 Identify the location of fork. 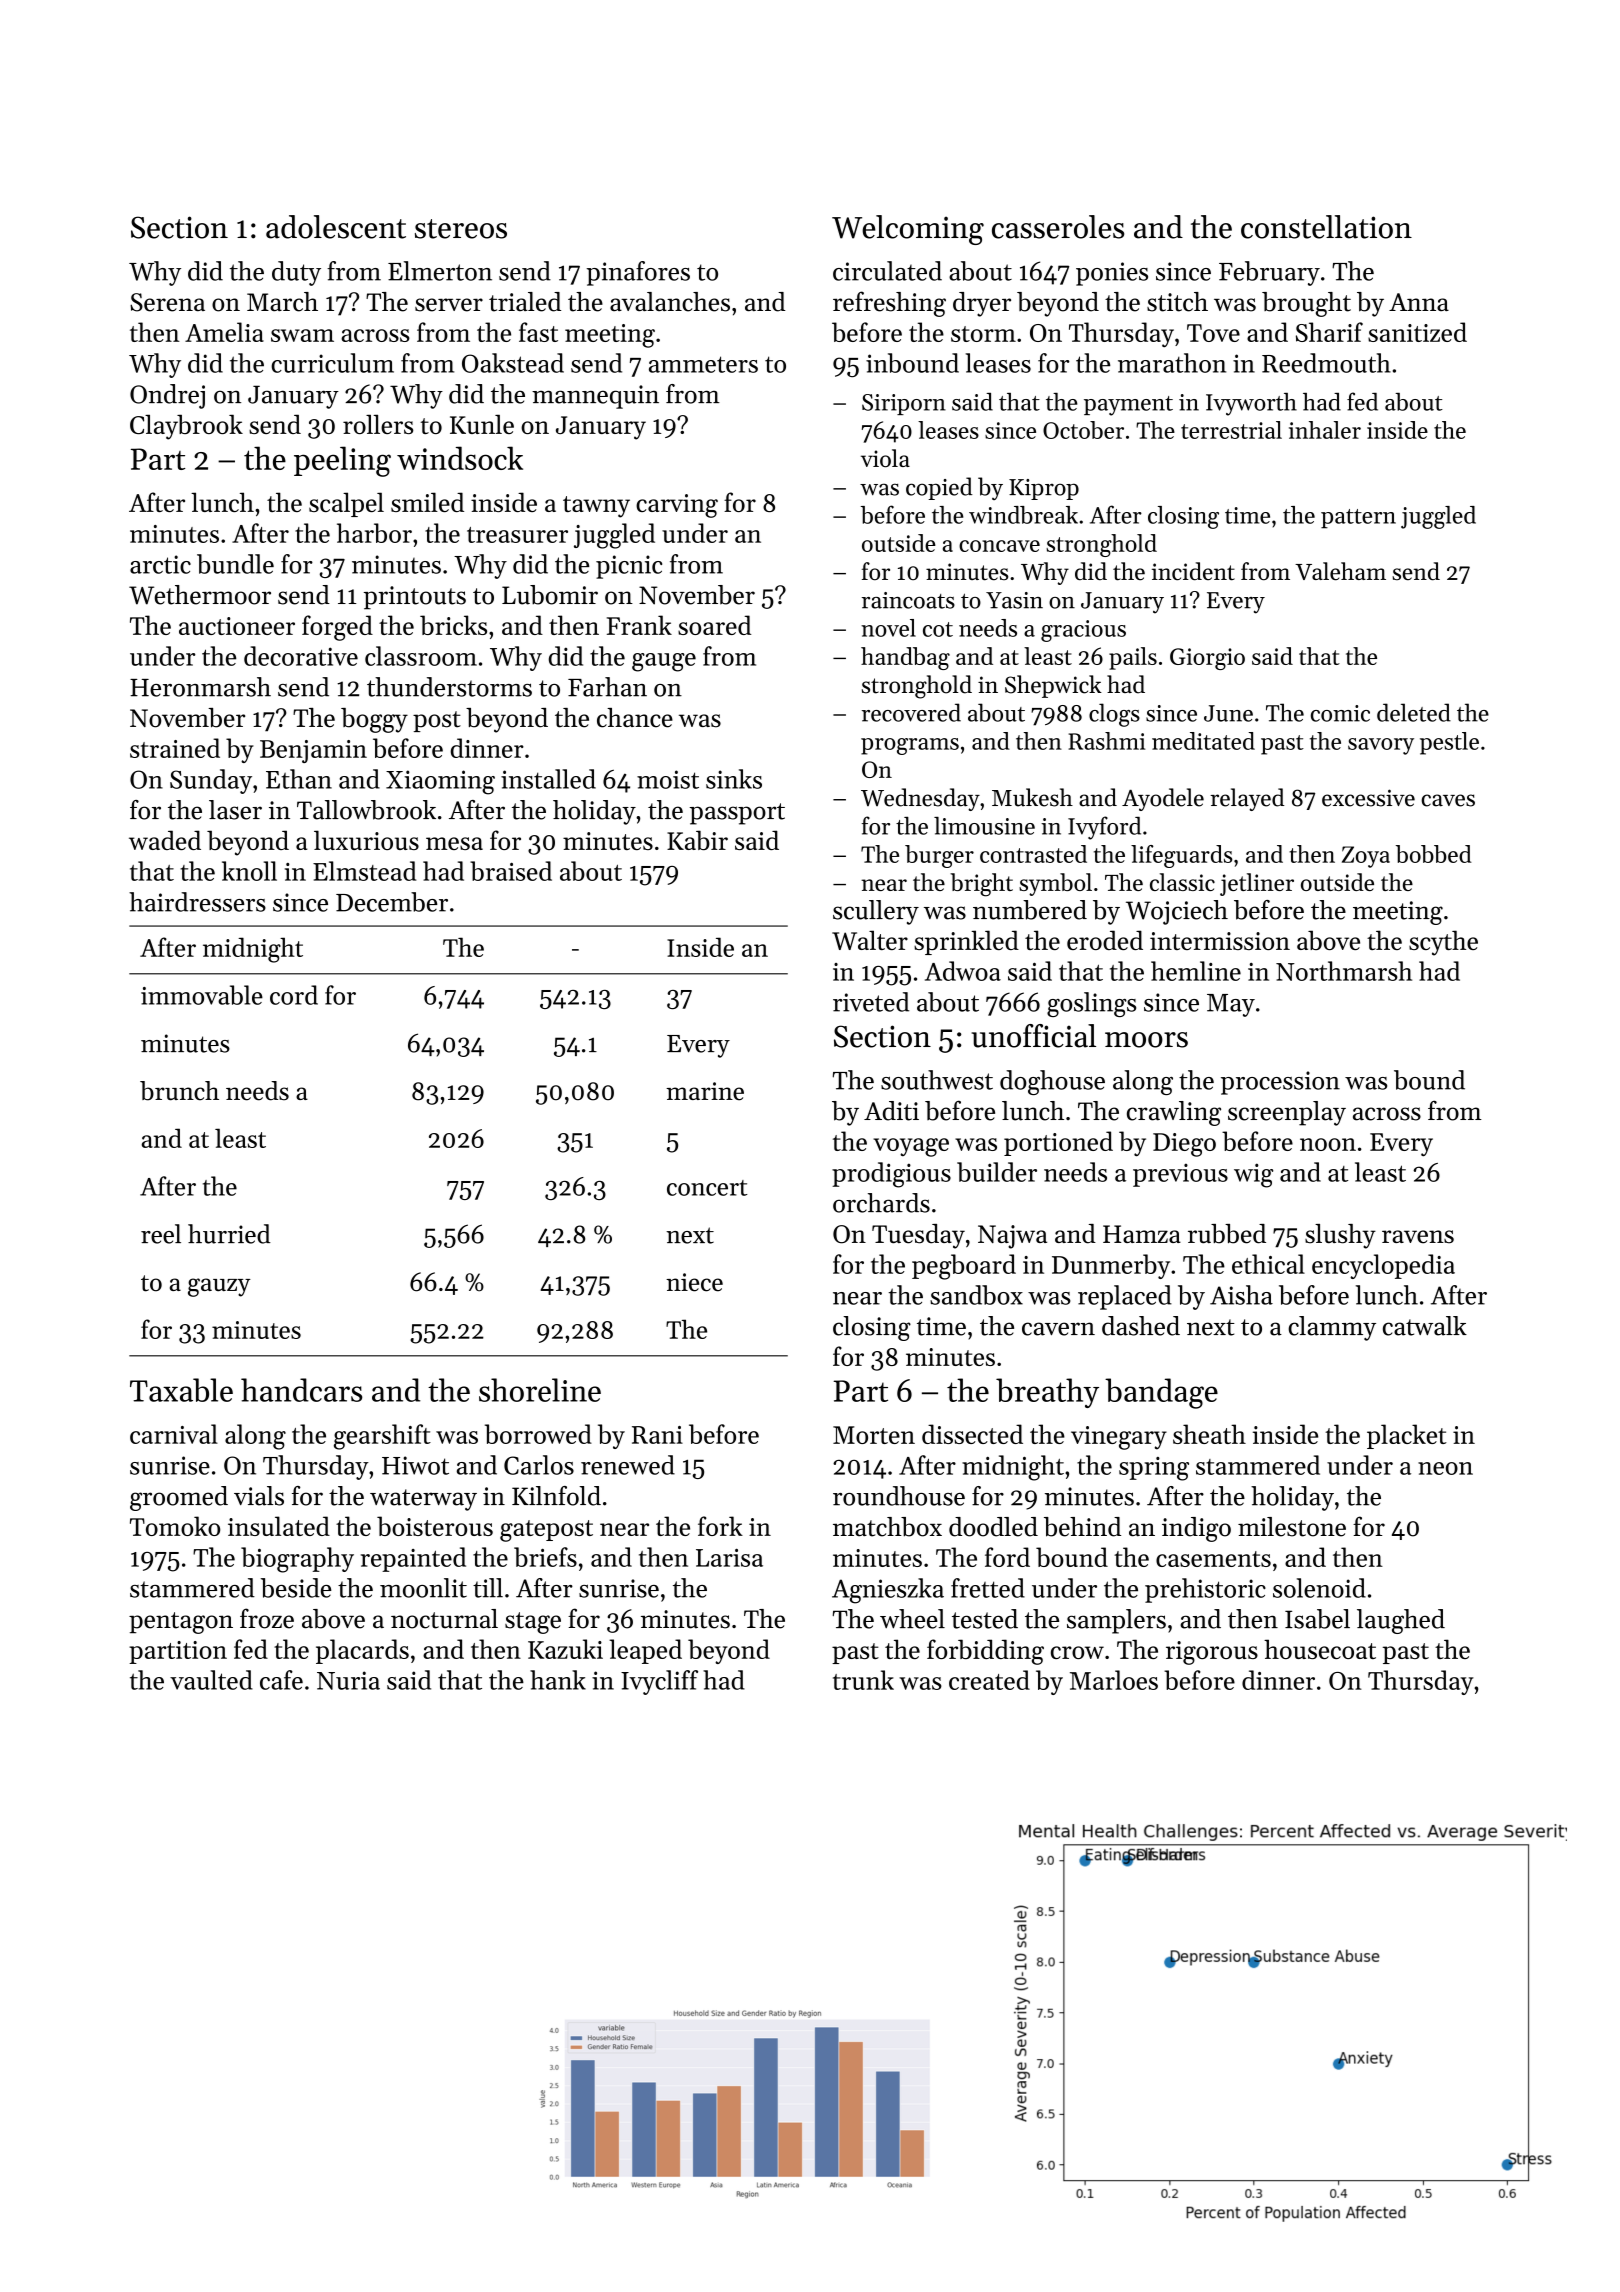
(720, 1526).
